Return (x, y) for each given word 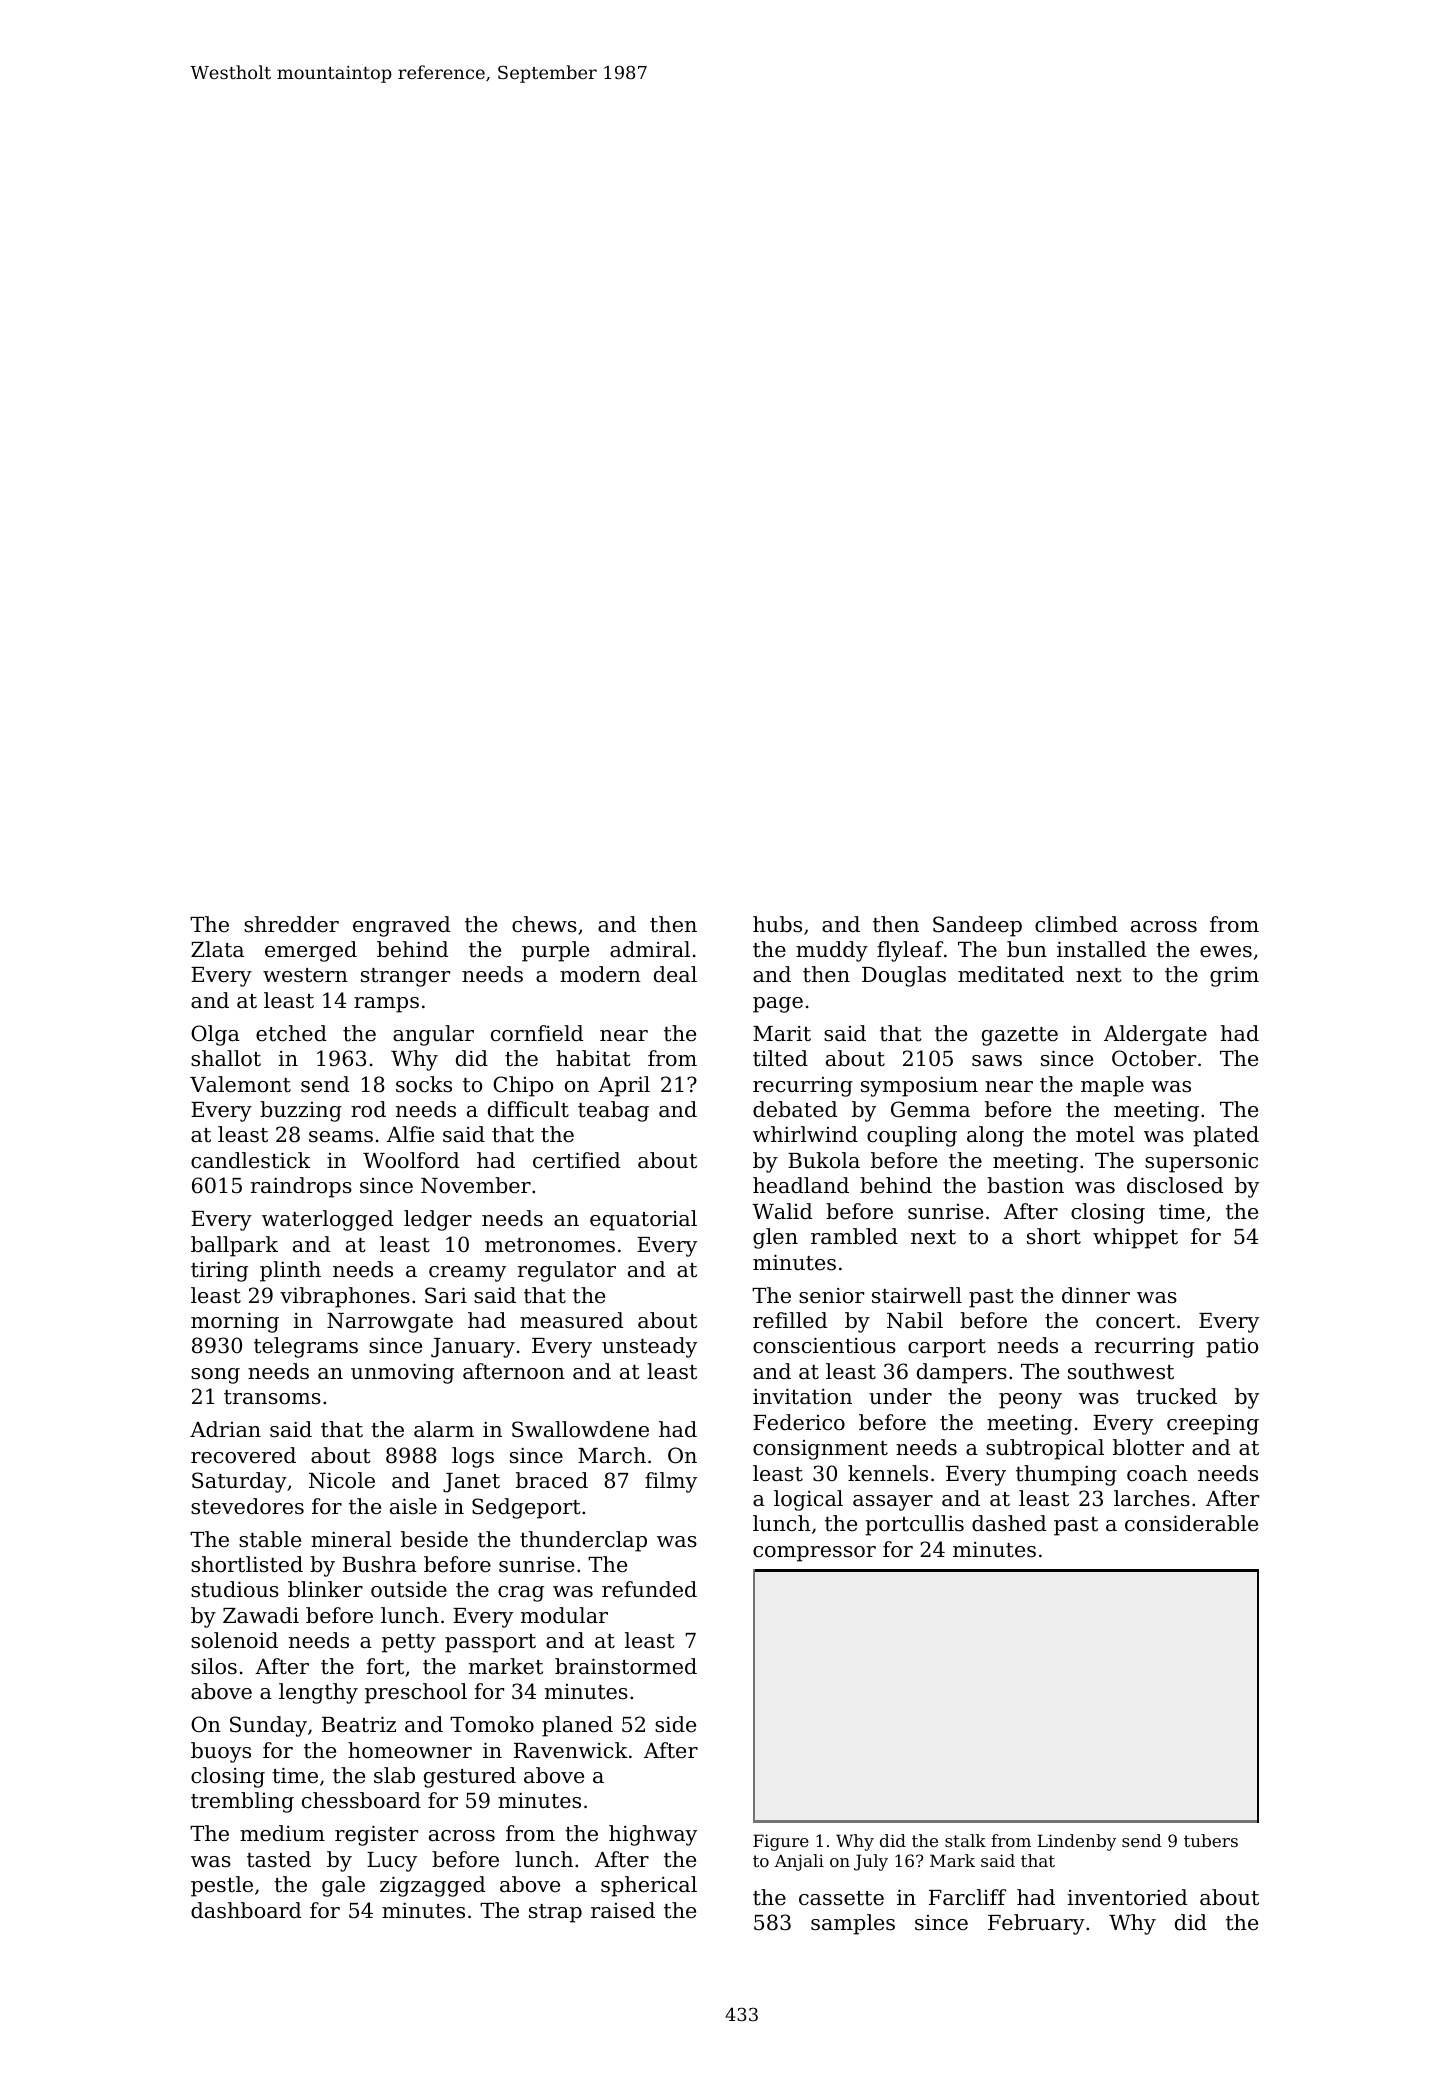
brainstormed (626, 1666)
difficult (528, 1109)
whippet (1135, 1238)
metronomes (550, 1245)
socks (424, 1084)
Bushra (380, 1564)
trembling (242, 1802)
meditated (1011, 974)
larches (1152, 1498)
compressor (814, 1554)
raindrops (301, 1187)
